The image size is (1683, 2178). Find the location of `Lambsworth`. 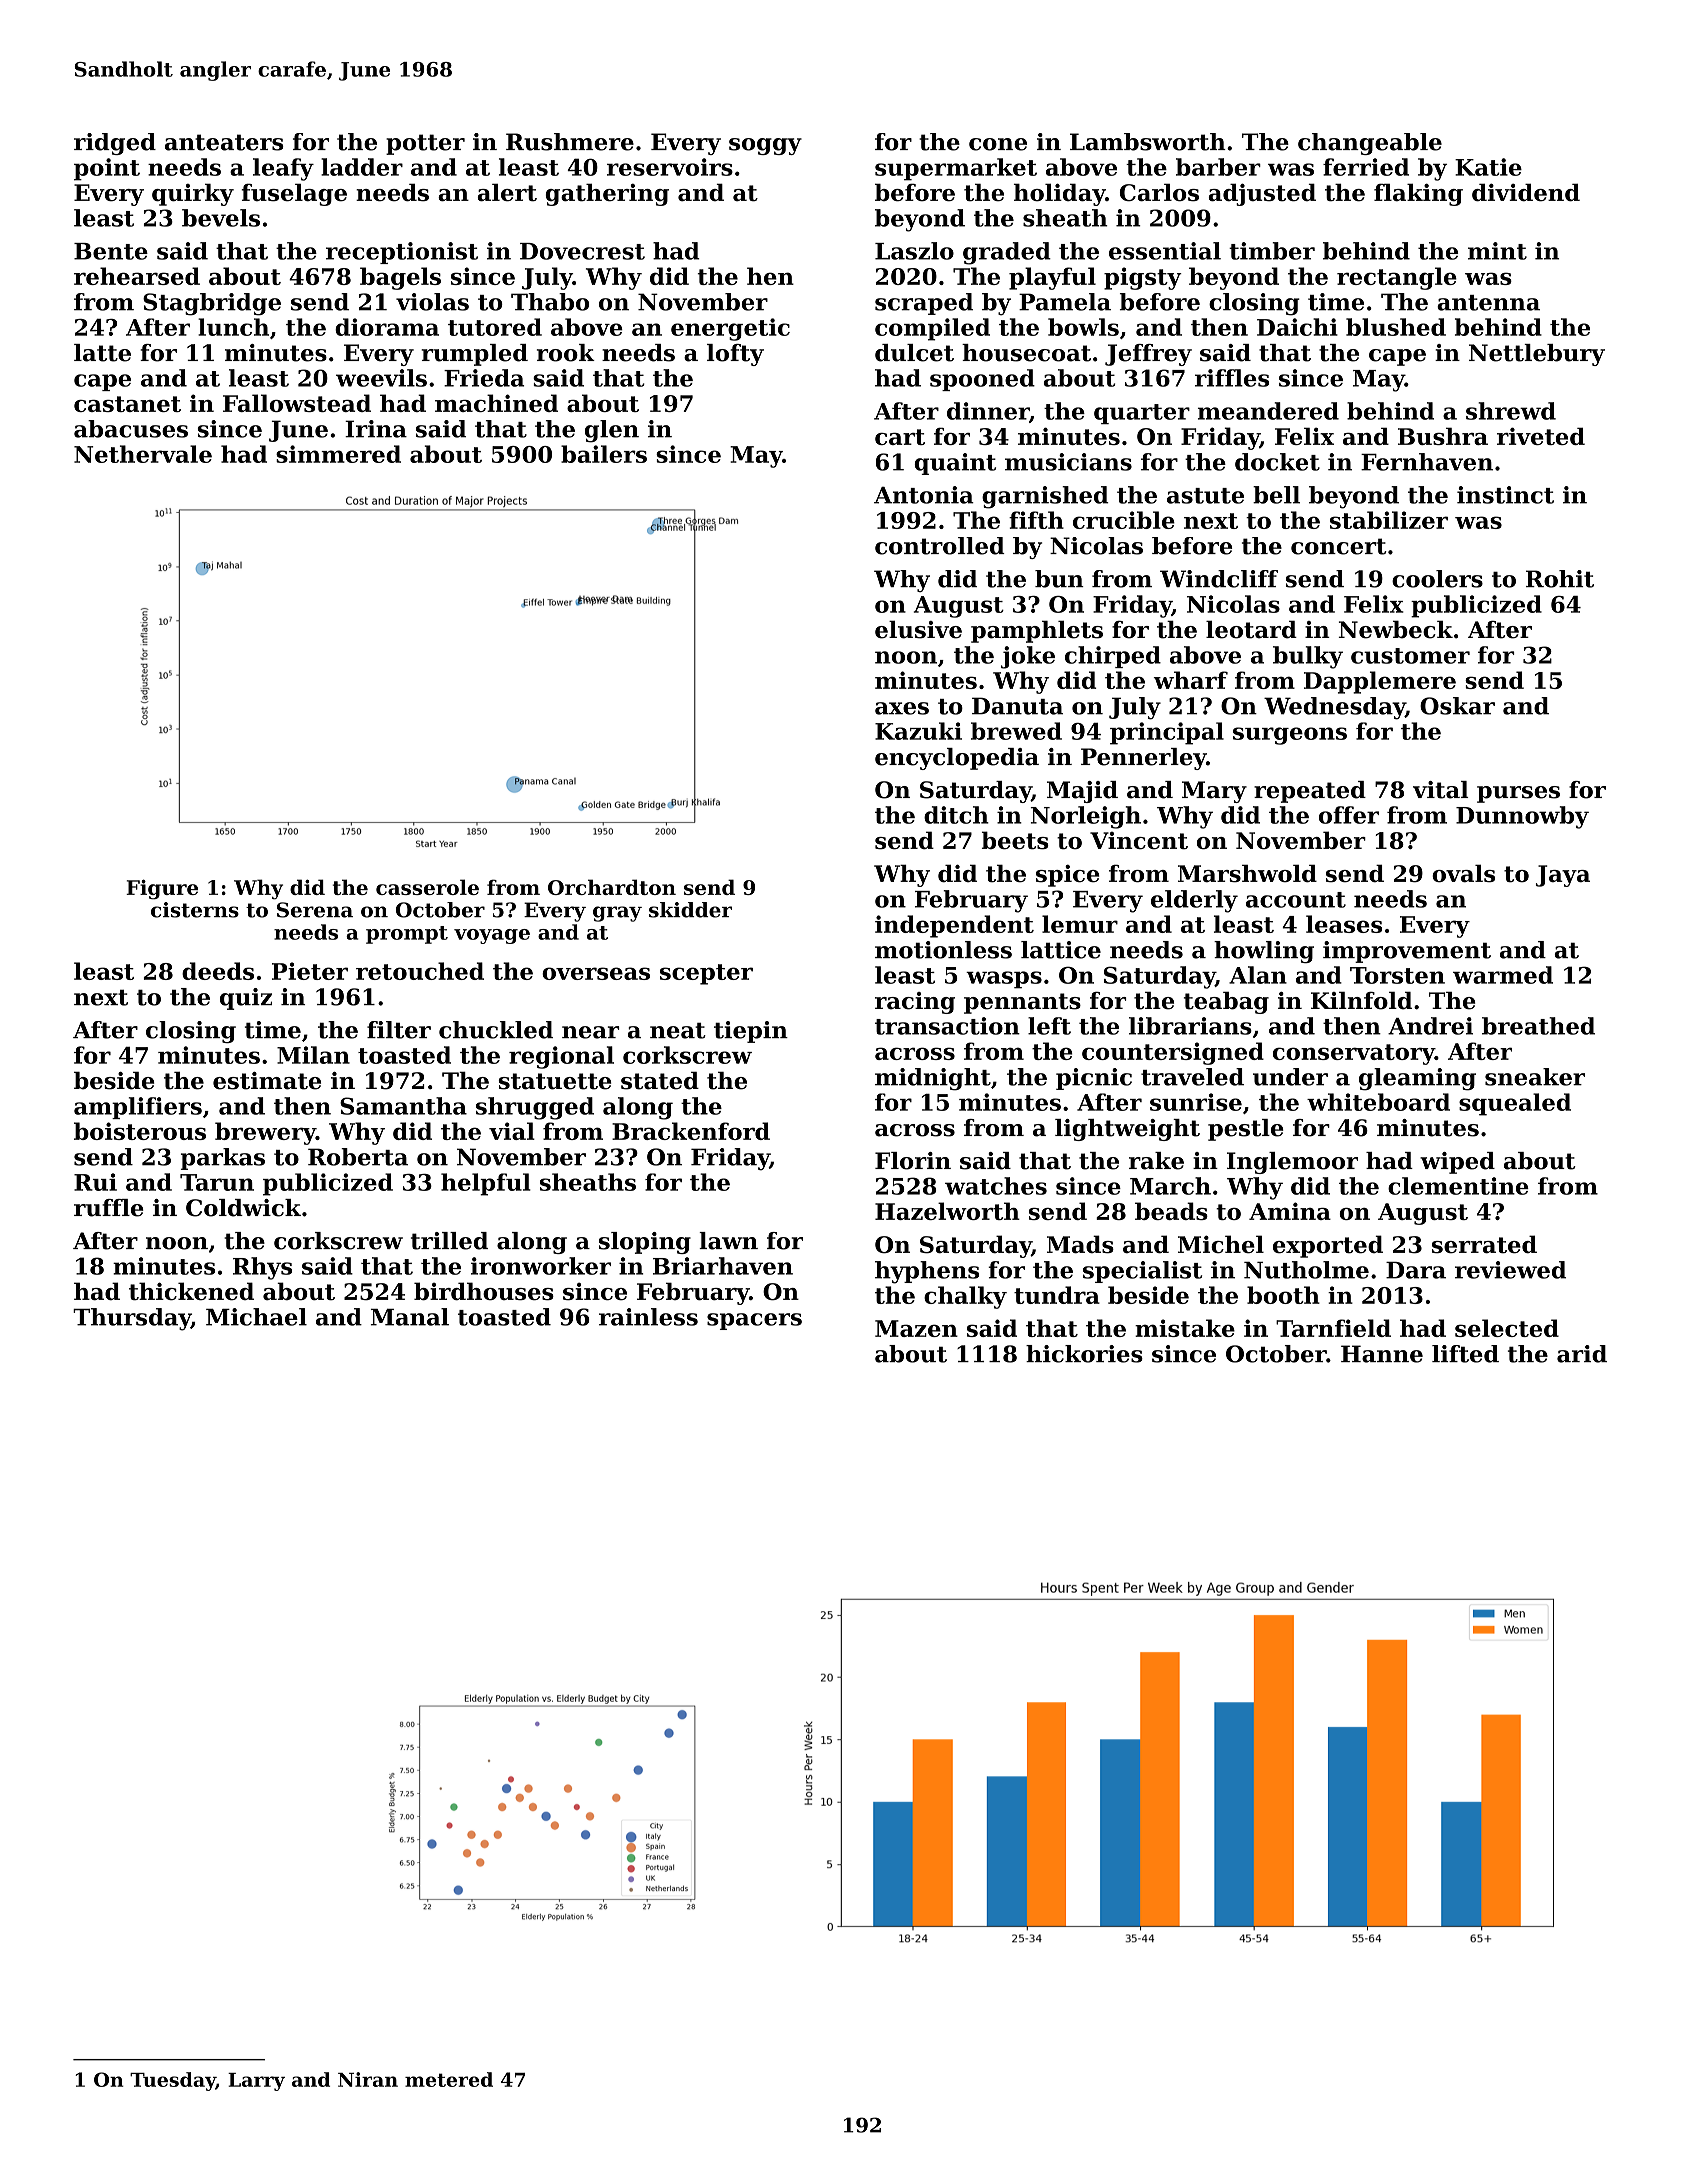

Lambsworth is located at coordinates (1148, 142).
